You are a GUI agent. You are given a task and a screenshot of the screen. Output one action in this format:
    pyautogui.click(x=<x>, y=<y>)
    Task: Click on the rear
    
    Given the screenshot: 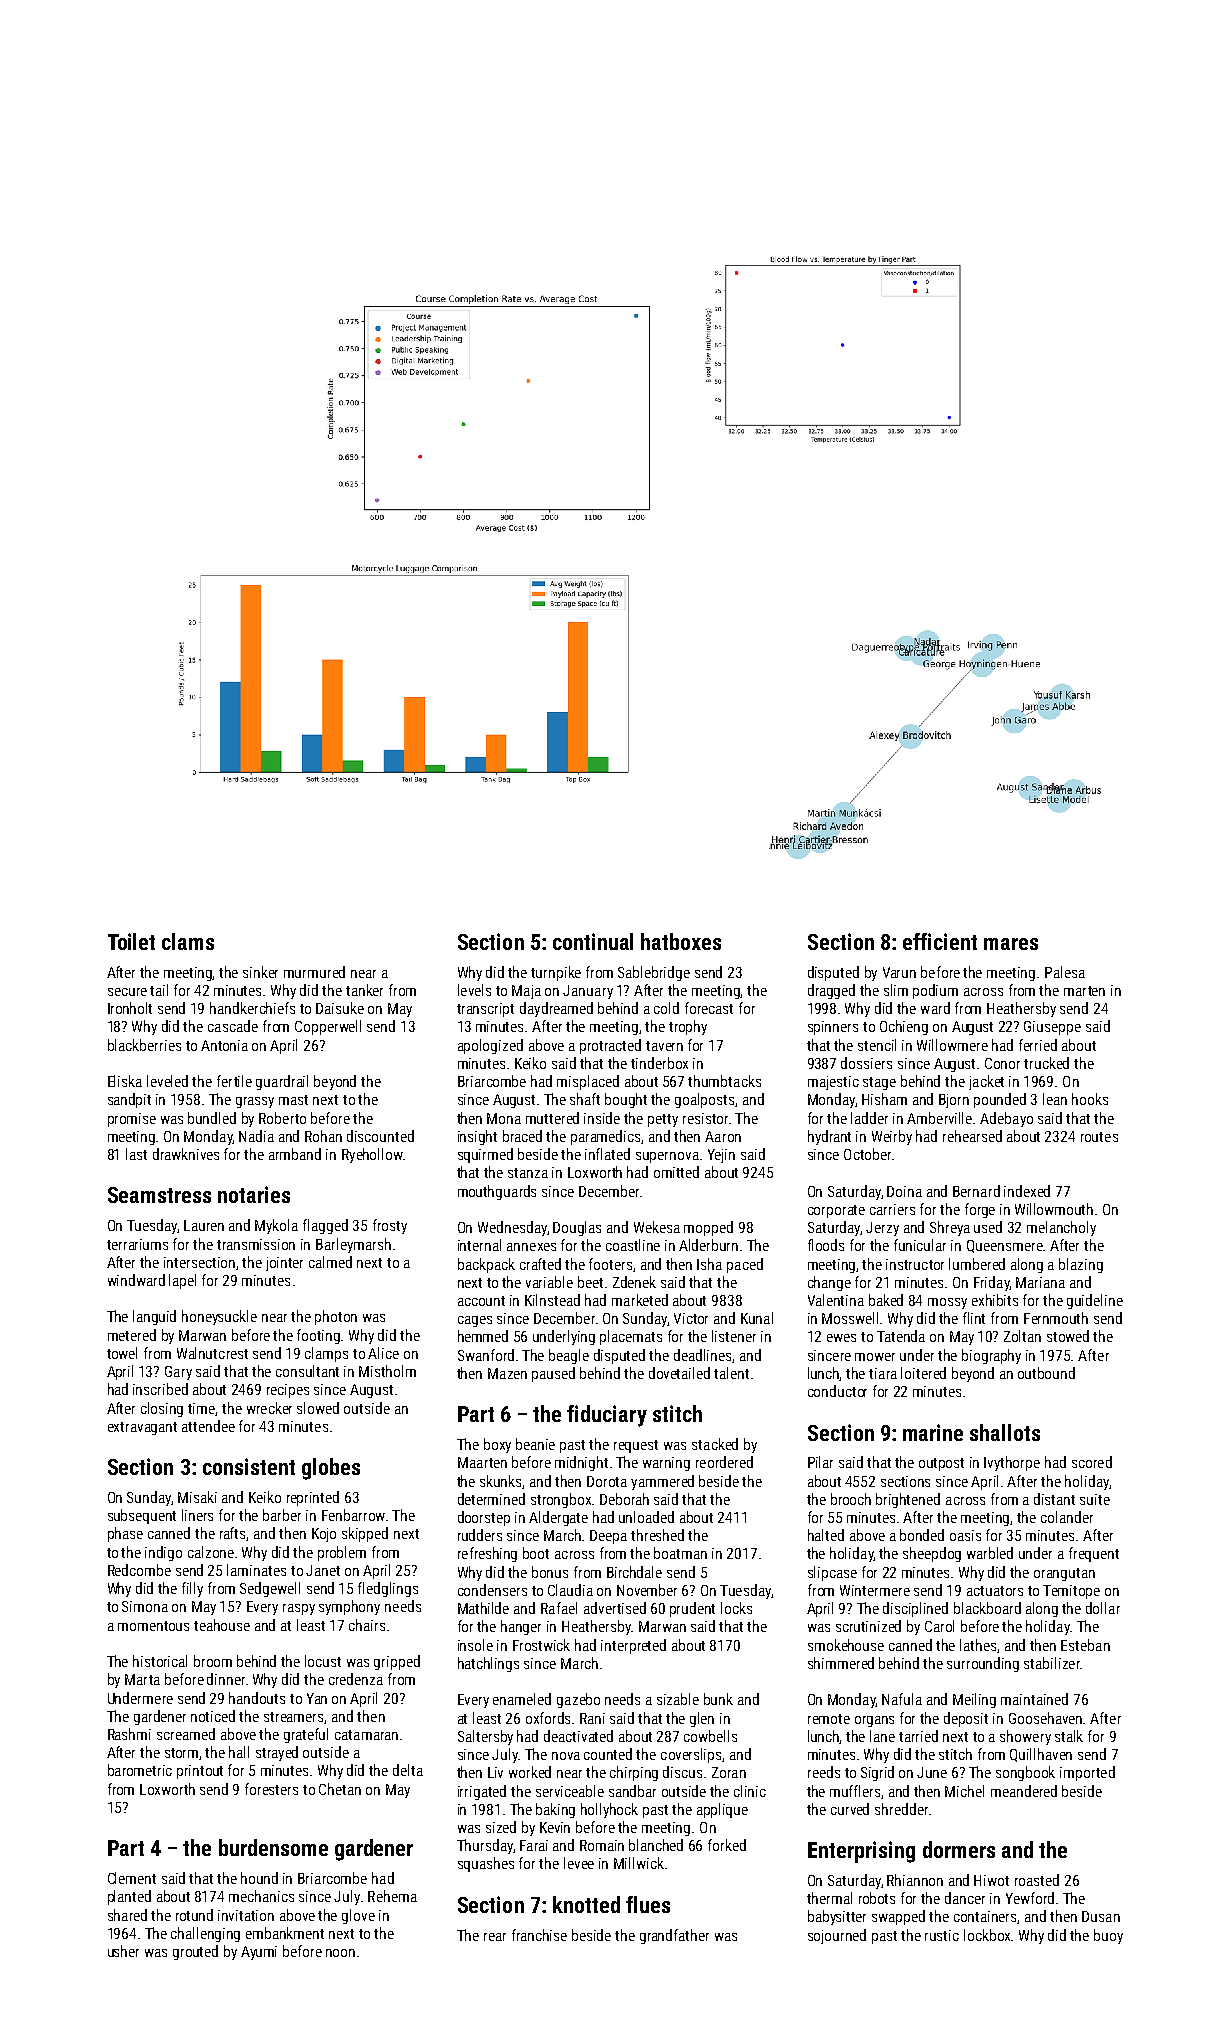 What is the action you would take?
    pyautogui.click(x=495, y=1937)
